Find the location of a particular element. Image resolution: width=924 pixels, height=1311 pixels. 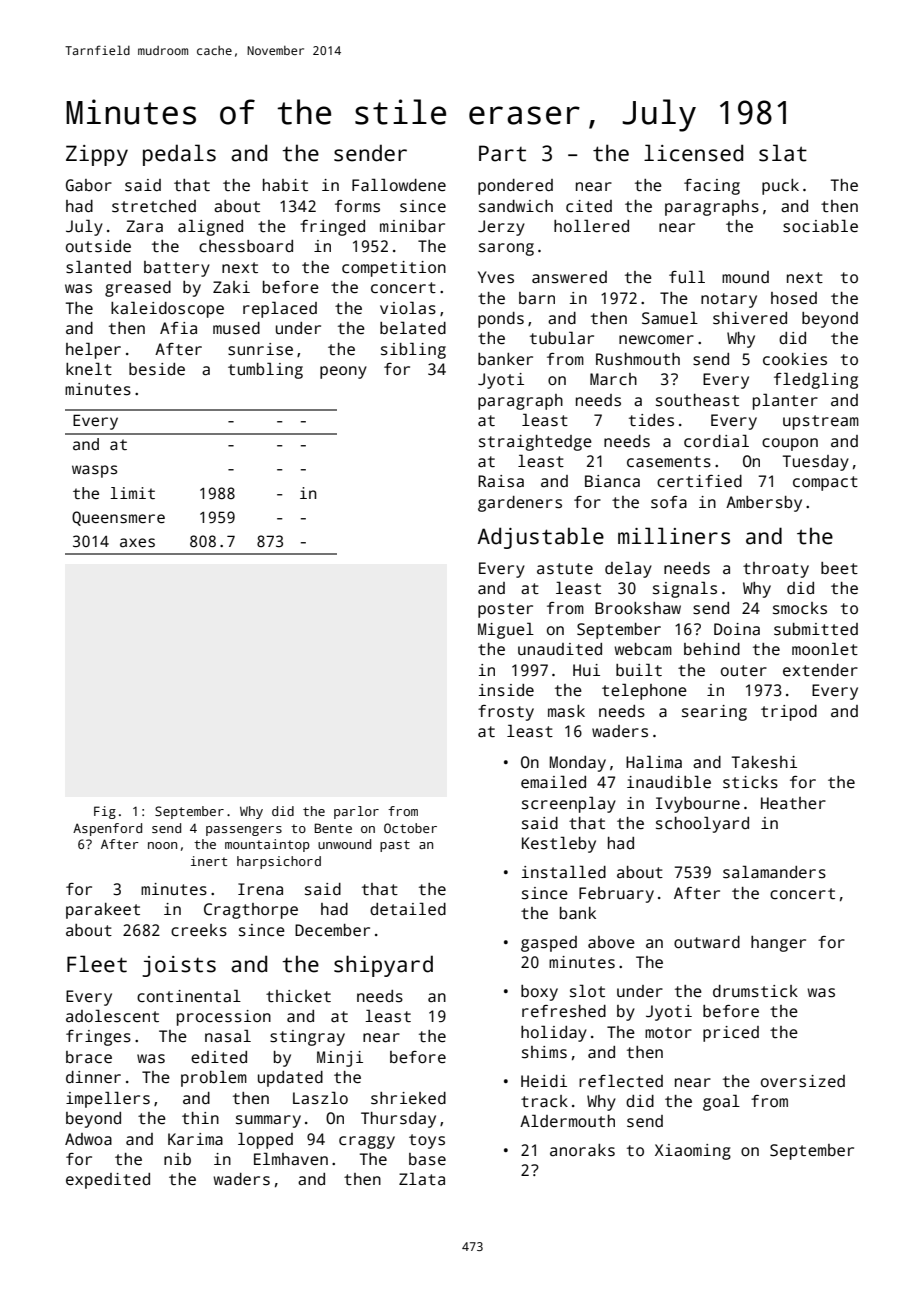

wasps is located at coordinates (94, 471).
